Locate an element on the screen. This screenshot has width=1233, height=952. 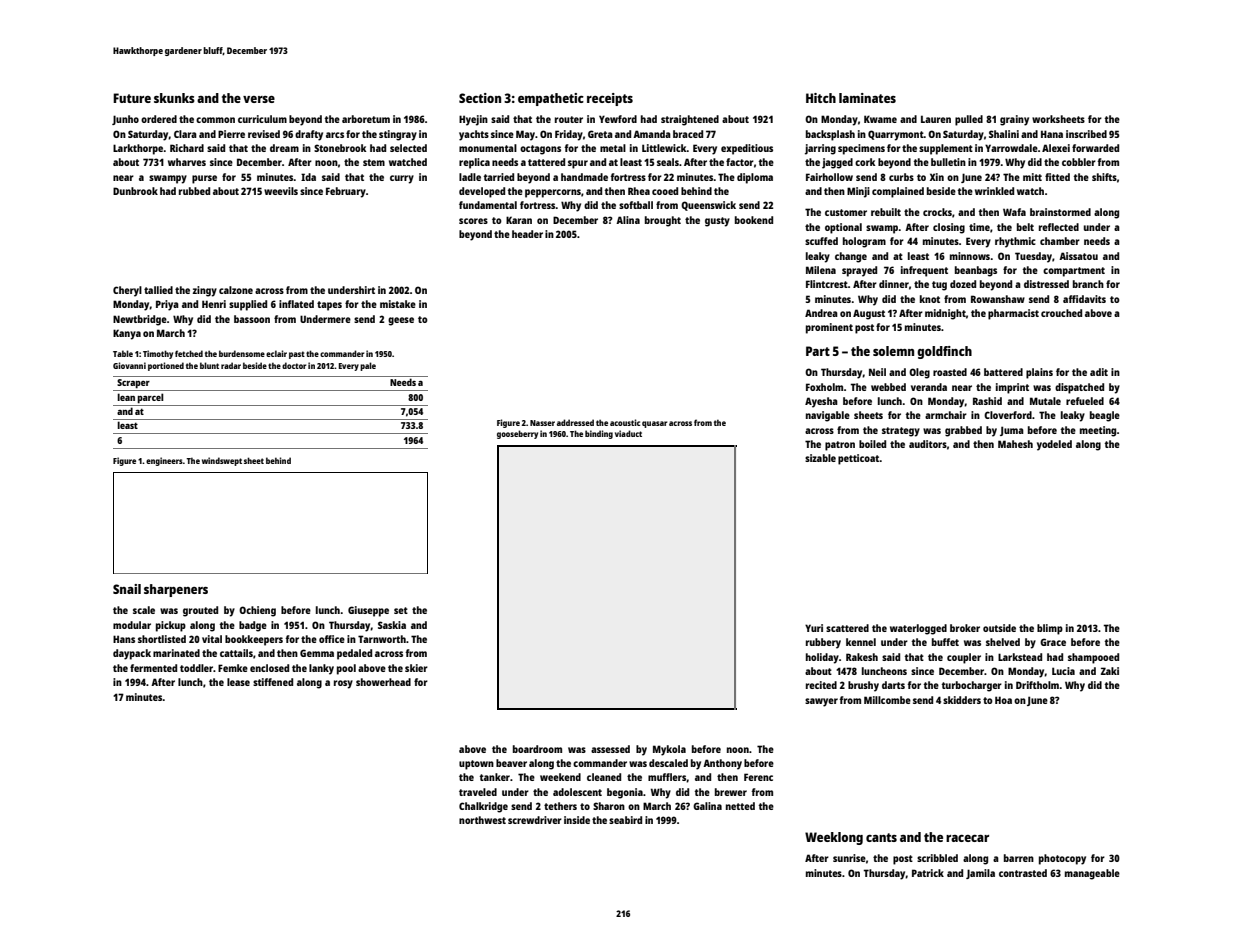
receipts is located at coordinates (610, 99).
